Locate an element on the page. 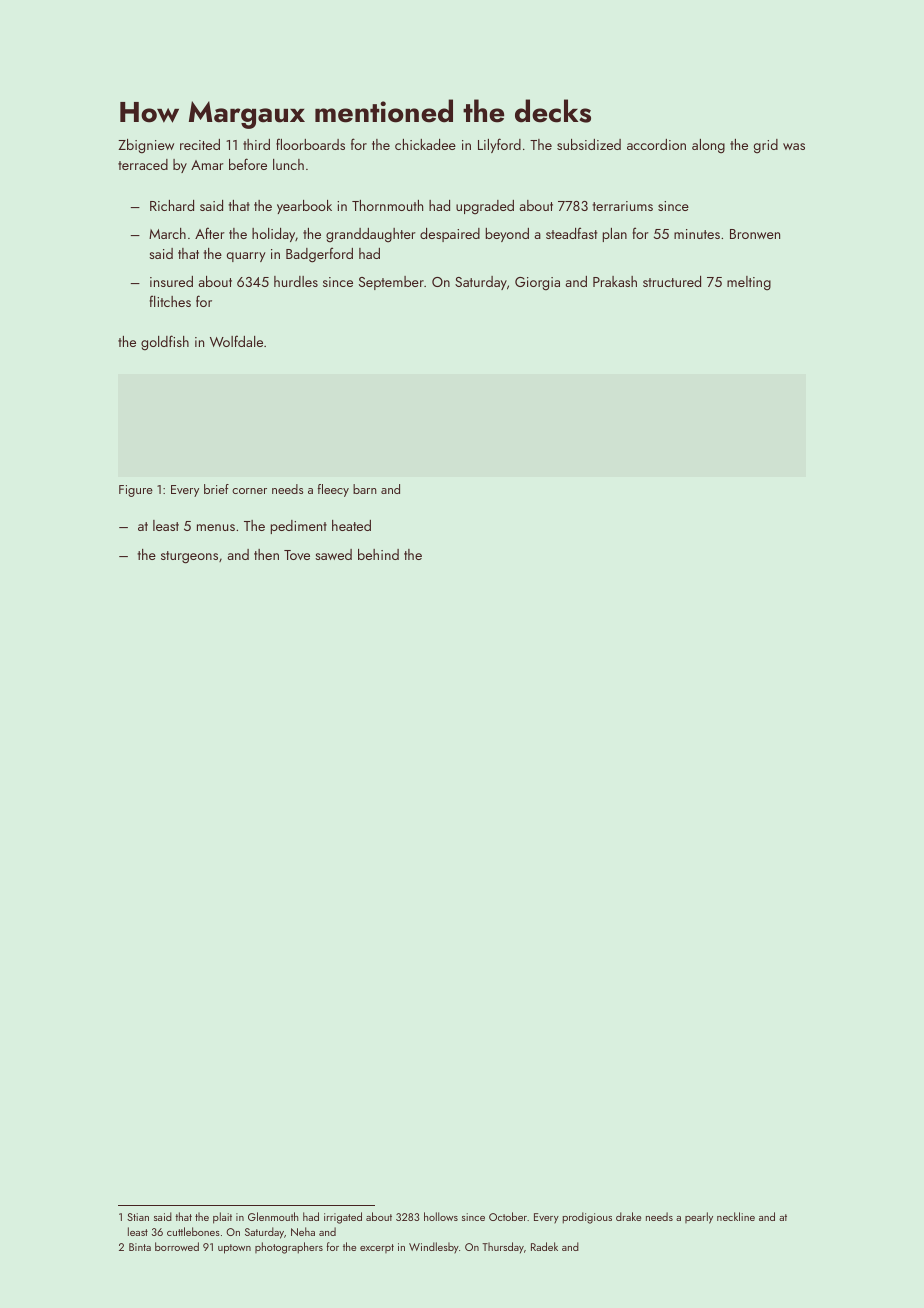  chickadee is located at coordinates (425, 144).
